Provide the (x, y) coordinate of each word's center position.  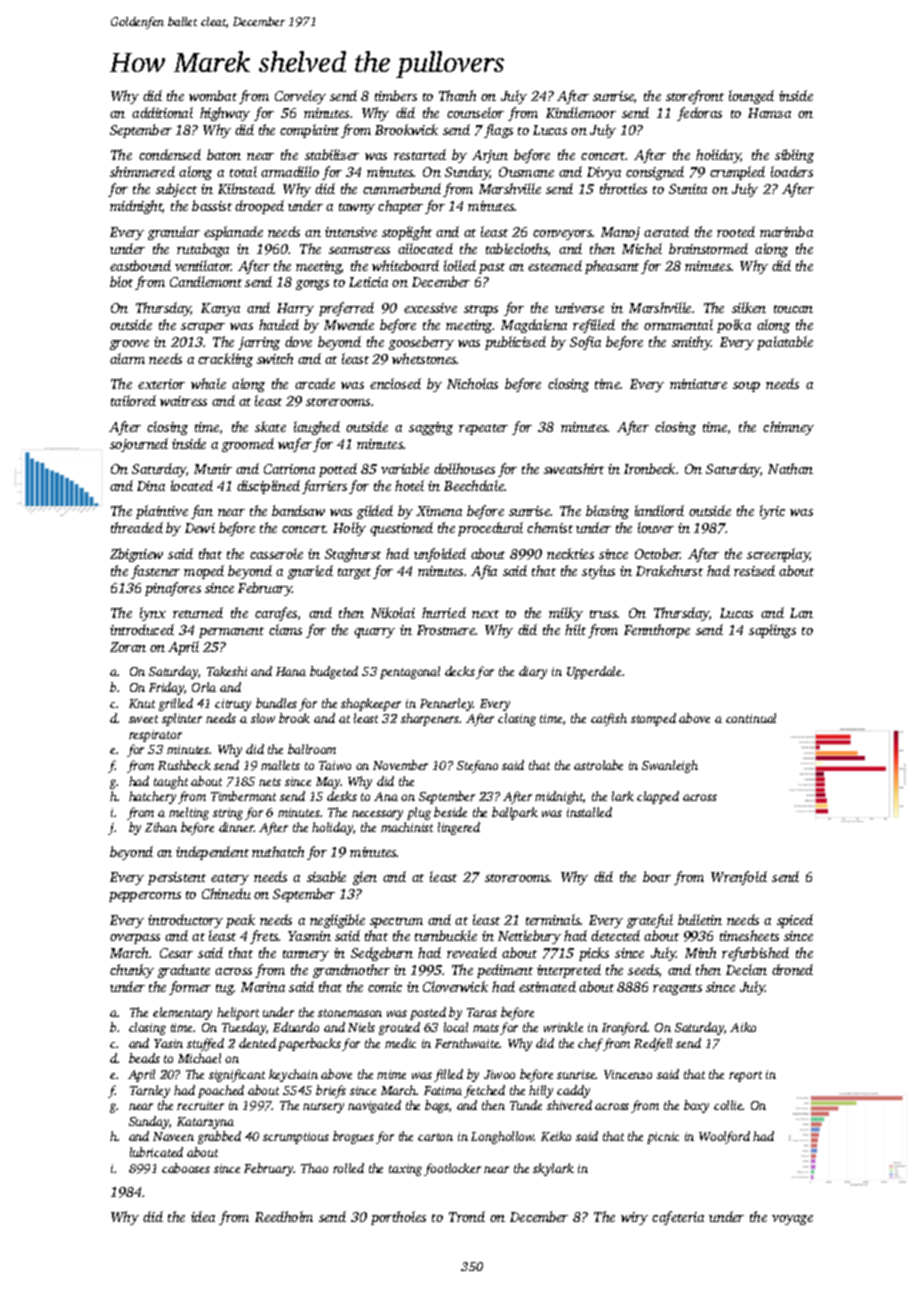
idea (203, 1216)
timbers (396, 95)
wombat (213, 95)
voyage (792, 1220)
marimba (786, 231)
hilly (541, 1091)
